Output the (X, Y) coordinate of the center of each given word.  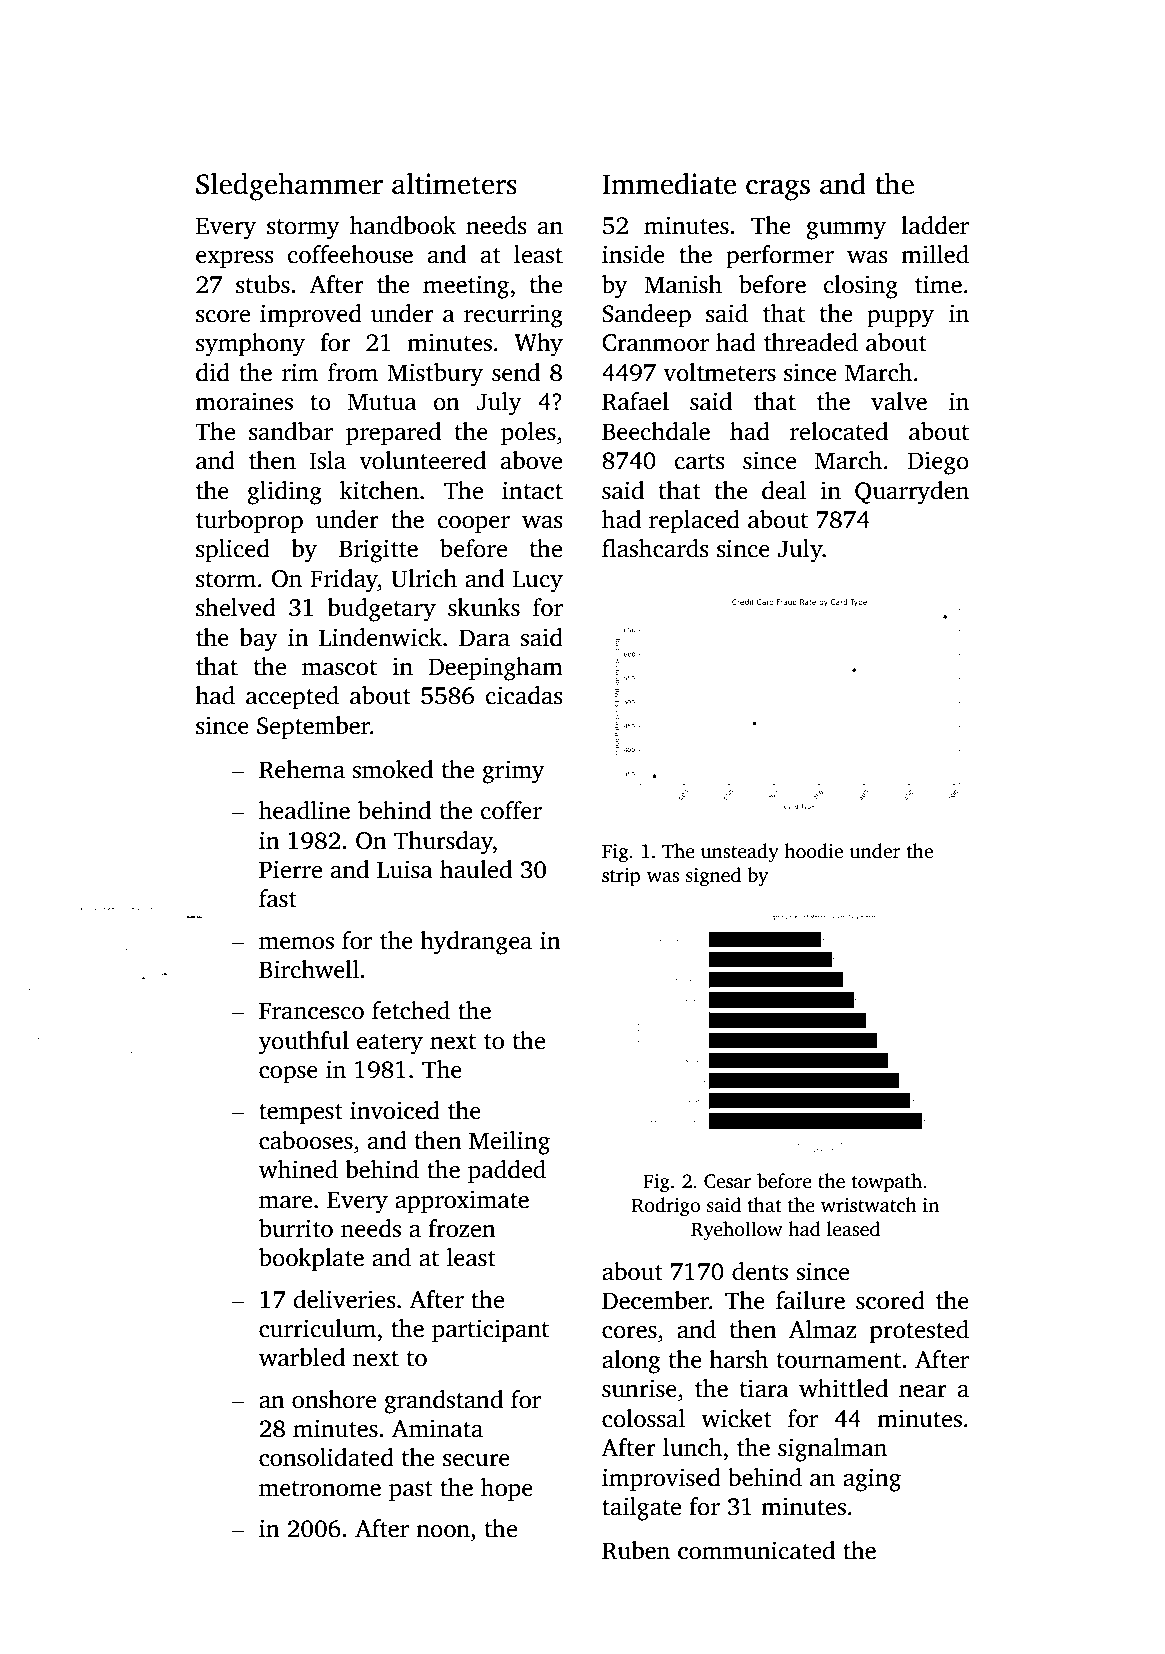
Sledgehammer (289, 186)
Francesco (311, 1011)
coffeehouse (350, 254)
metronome (320, 1489)
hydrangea (476, 943)
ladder (935, 225)
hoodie (813, 851)
